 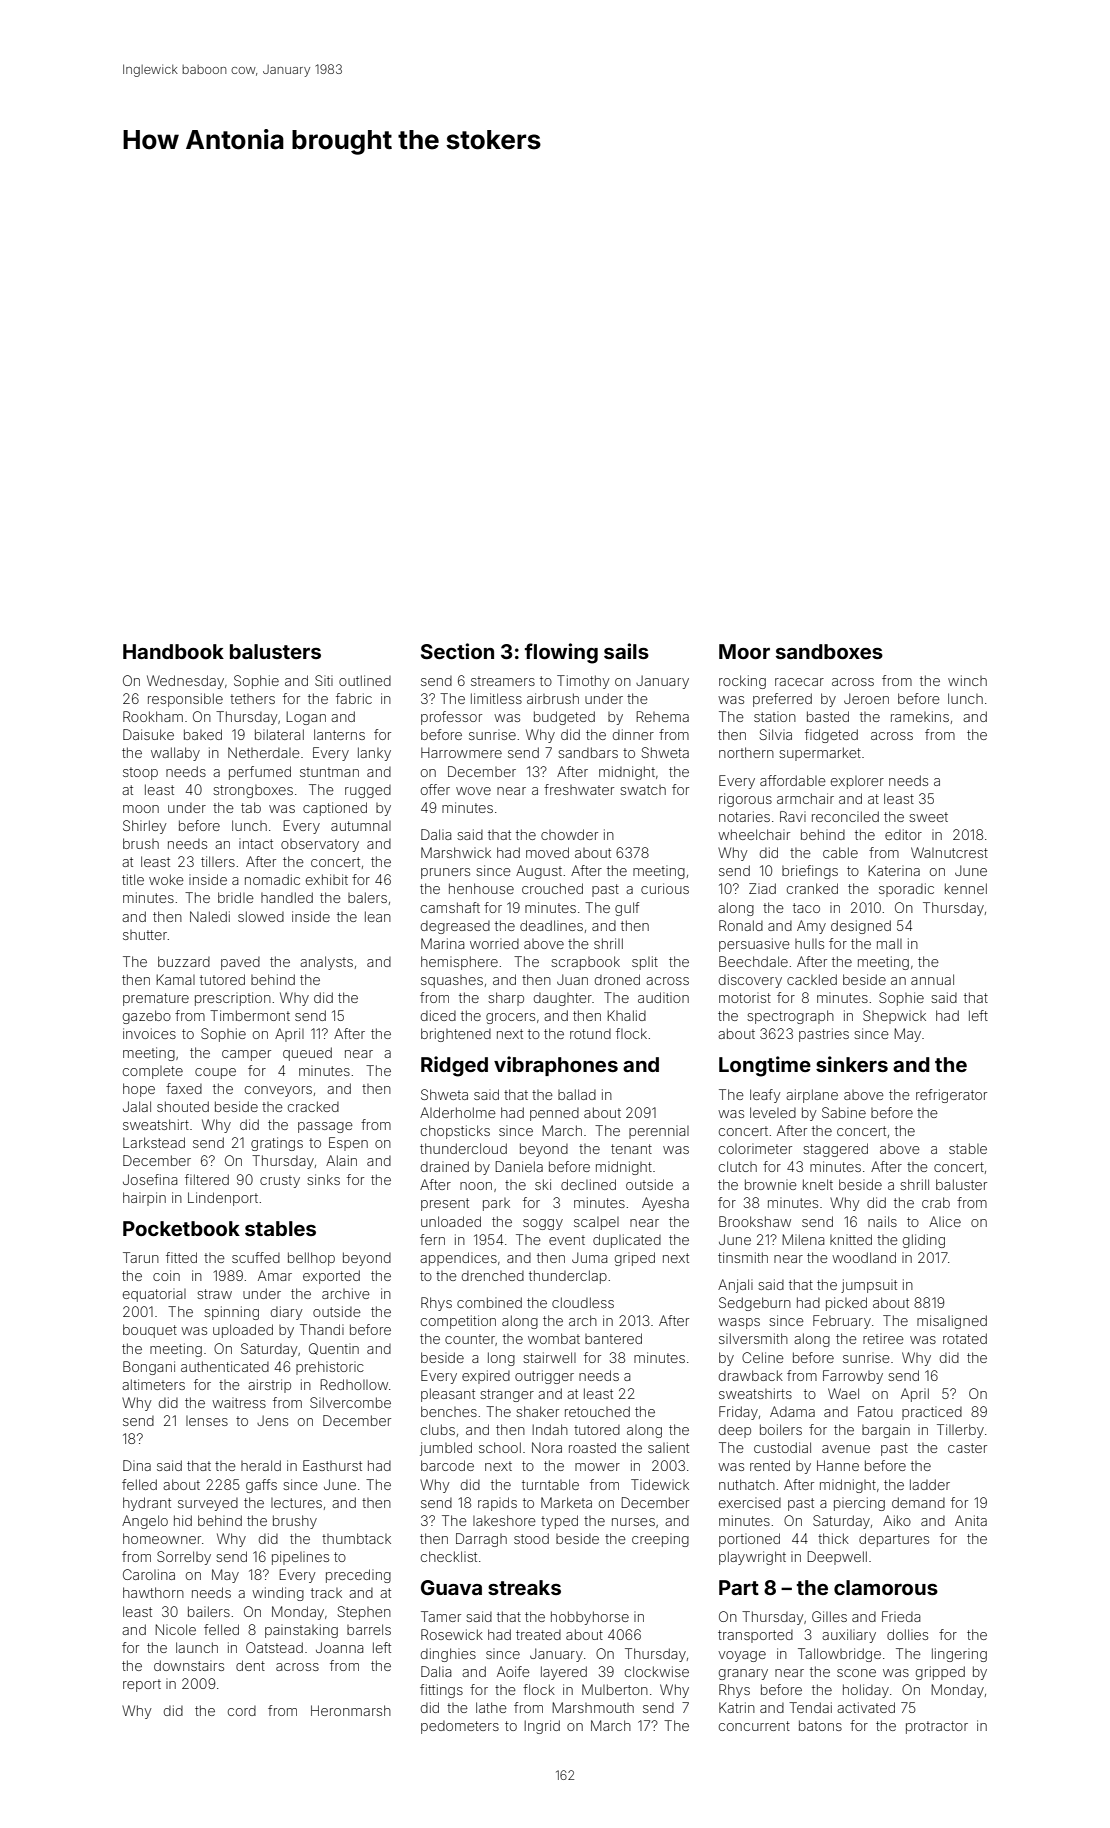 I want to click on streaks, so click(x=524, y=1587).
